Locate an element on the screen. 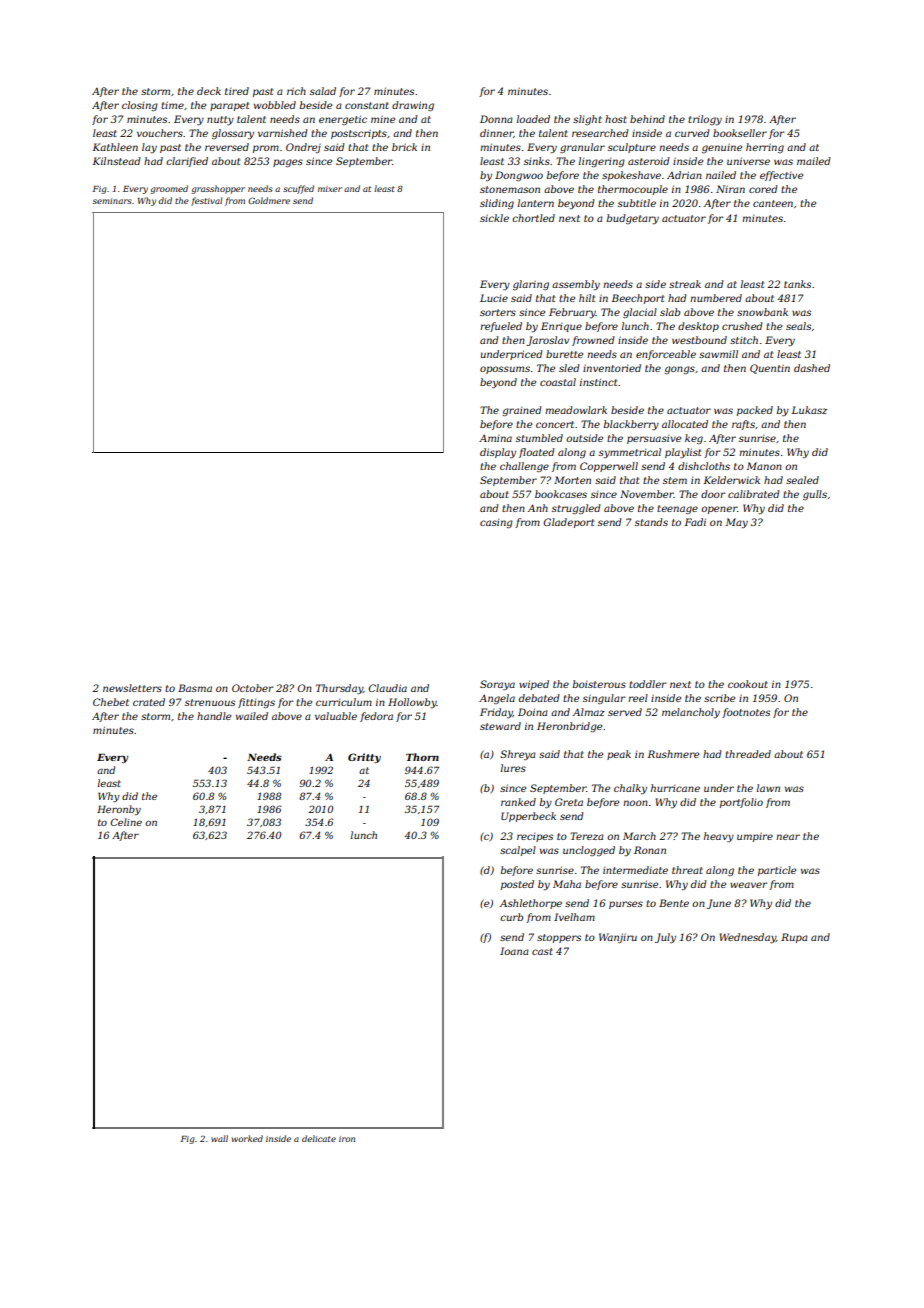  October is located at coordinates (253, 688).
